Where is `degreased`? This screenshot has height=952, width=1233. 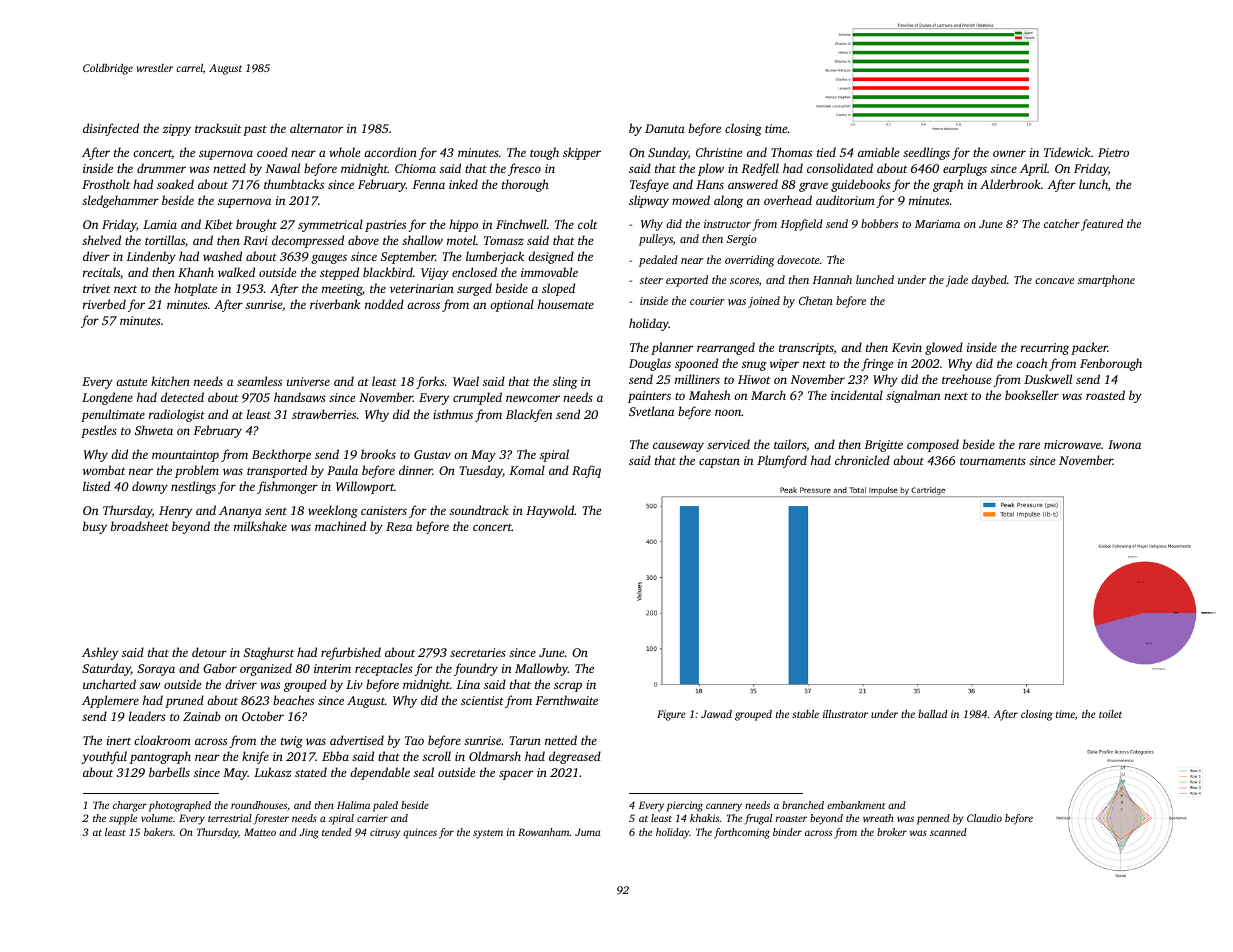 degreased is located at coordinates (575, 757).
